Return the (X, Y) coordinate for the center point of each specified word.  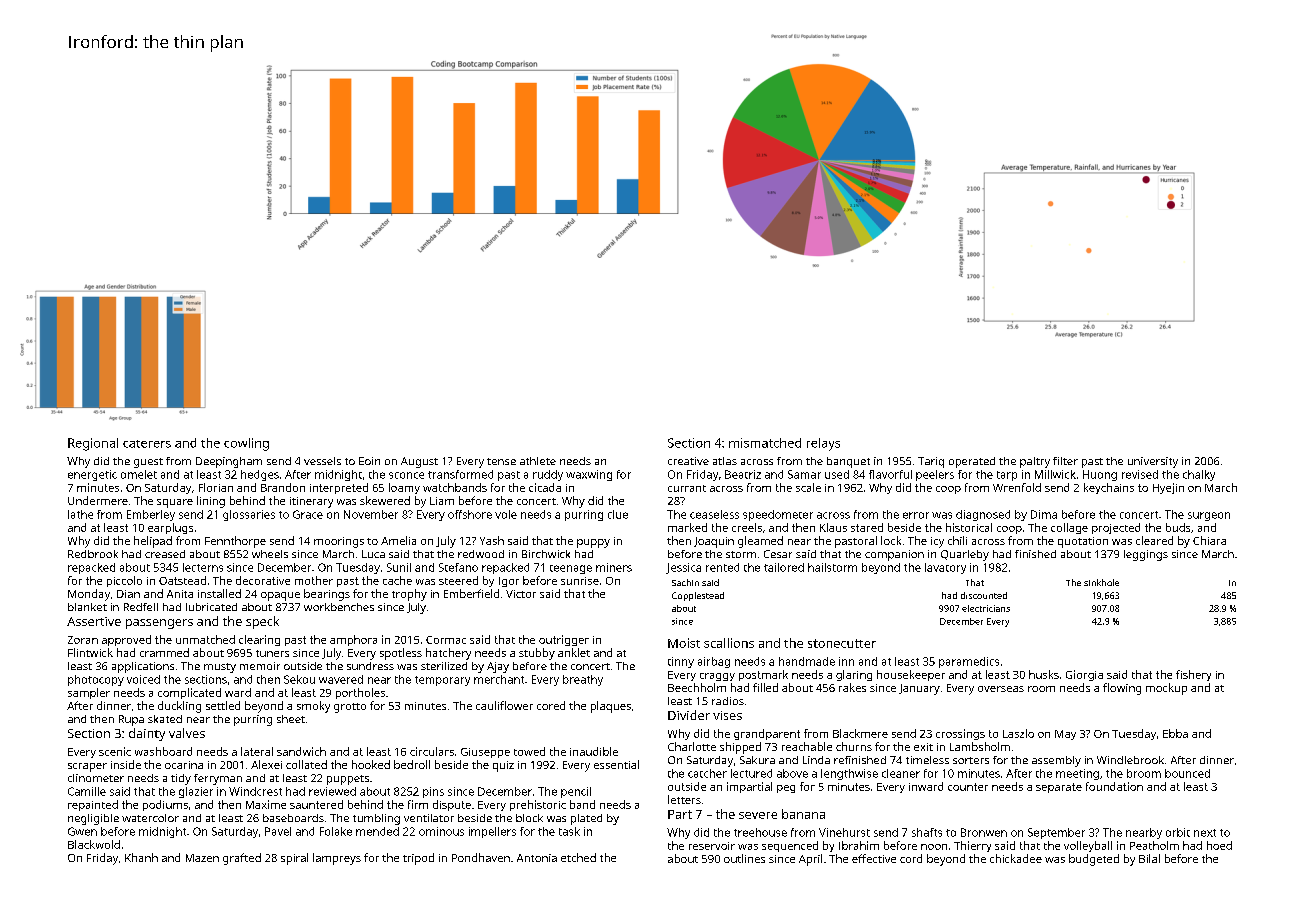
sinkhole (1101, 582)
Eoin (369, 461)
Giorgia (1084, 675)
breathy (583, 680)
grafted (242, 859)
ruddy (548, 475)
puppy (593, 543)
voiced (143, 679)
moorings (339, 542)
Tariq (931, 462)
